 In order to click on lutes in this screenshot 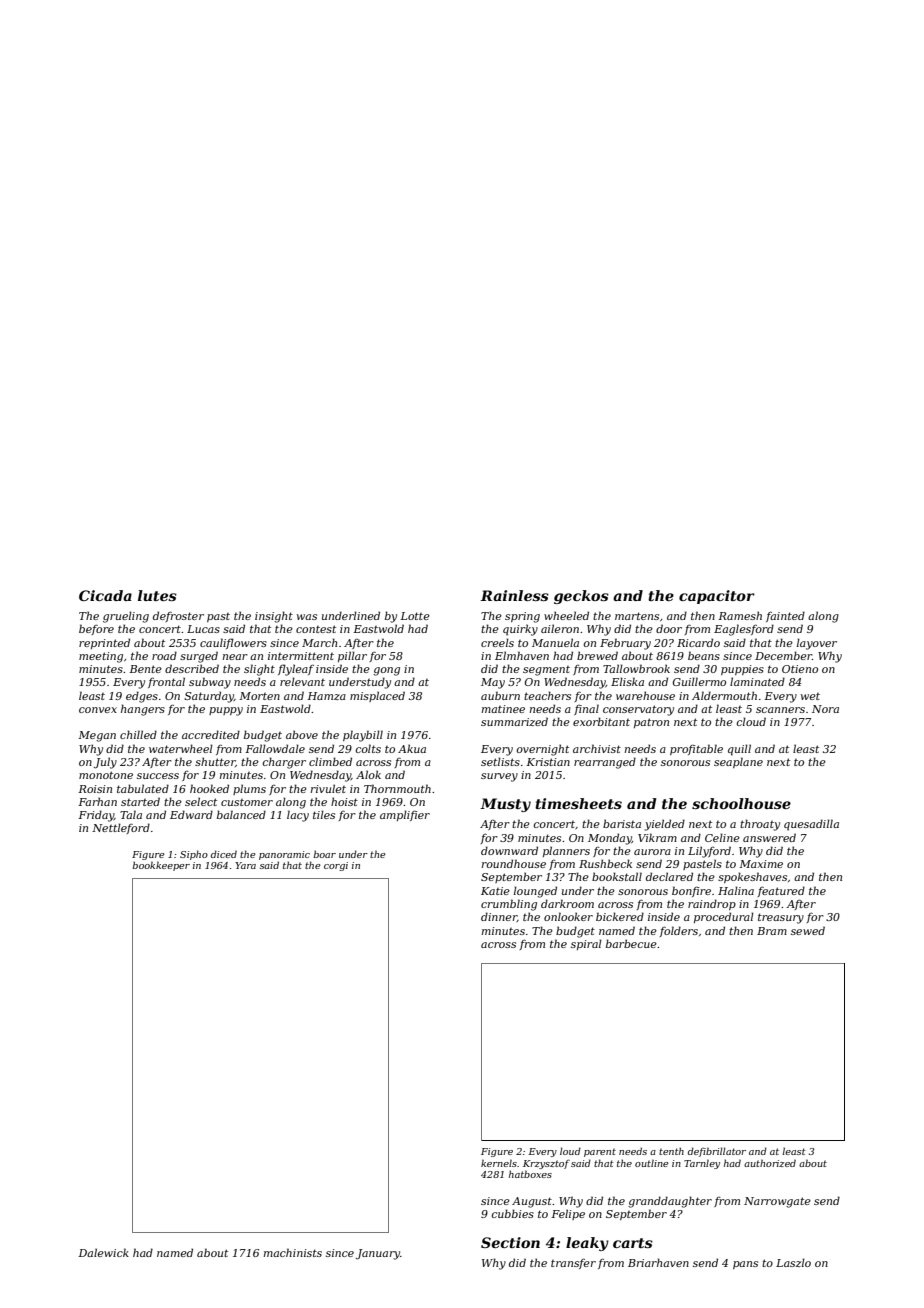, I will do `click(157, 595)`.
